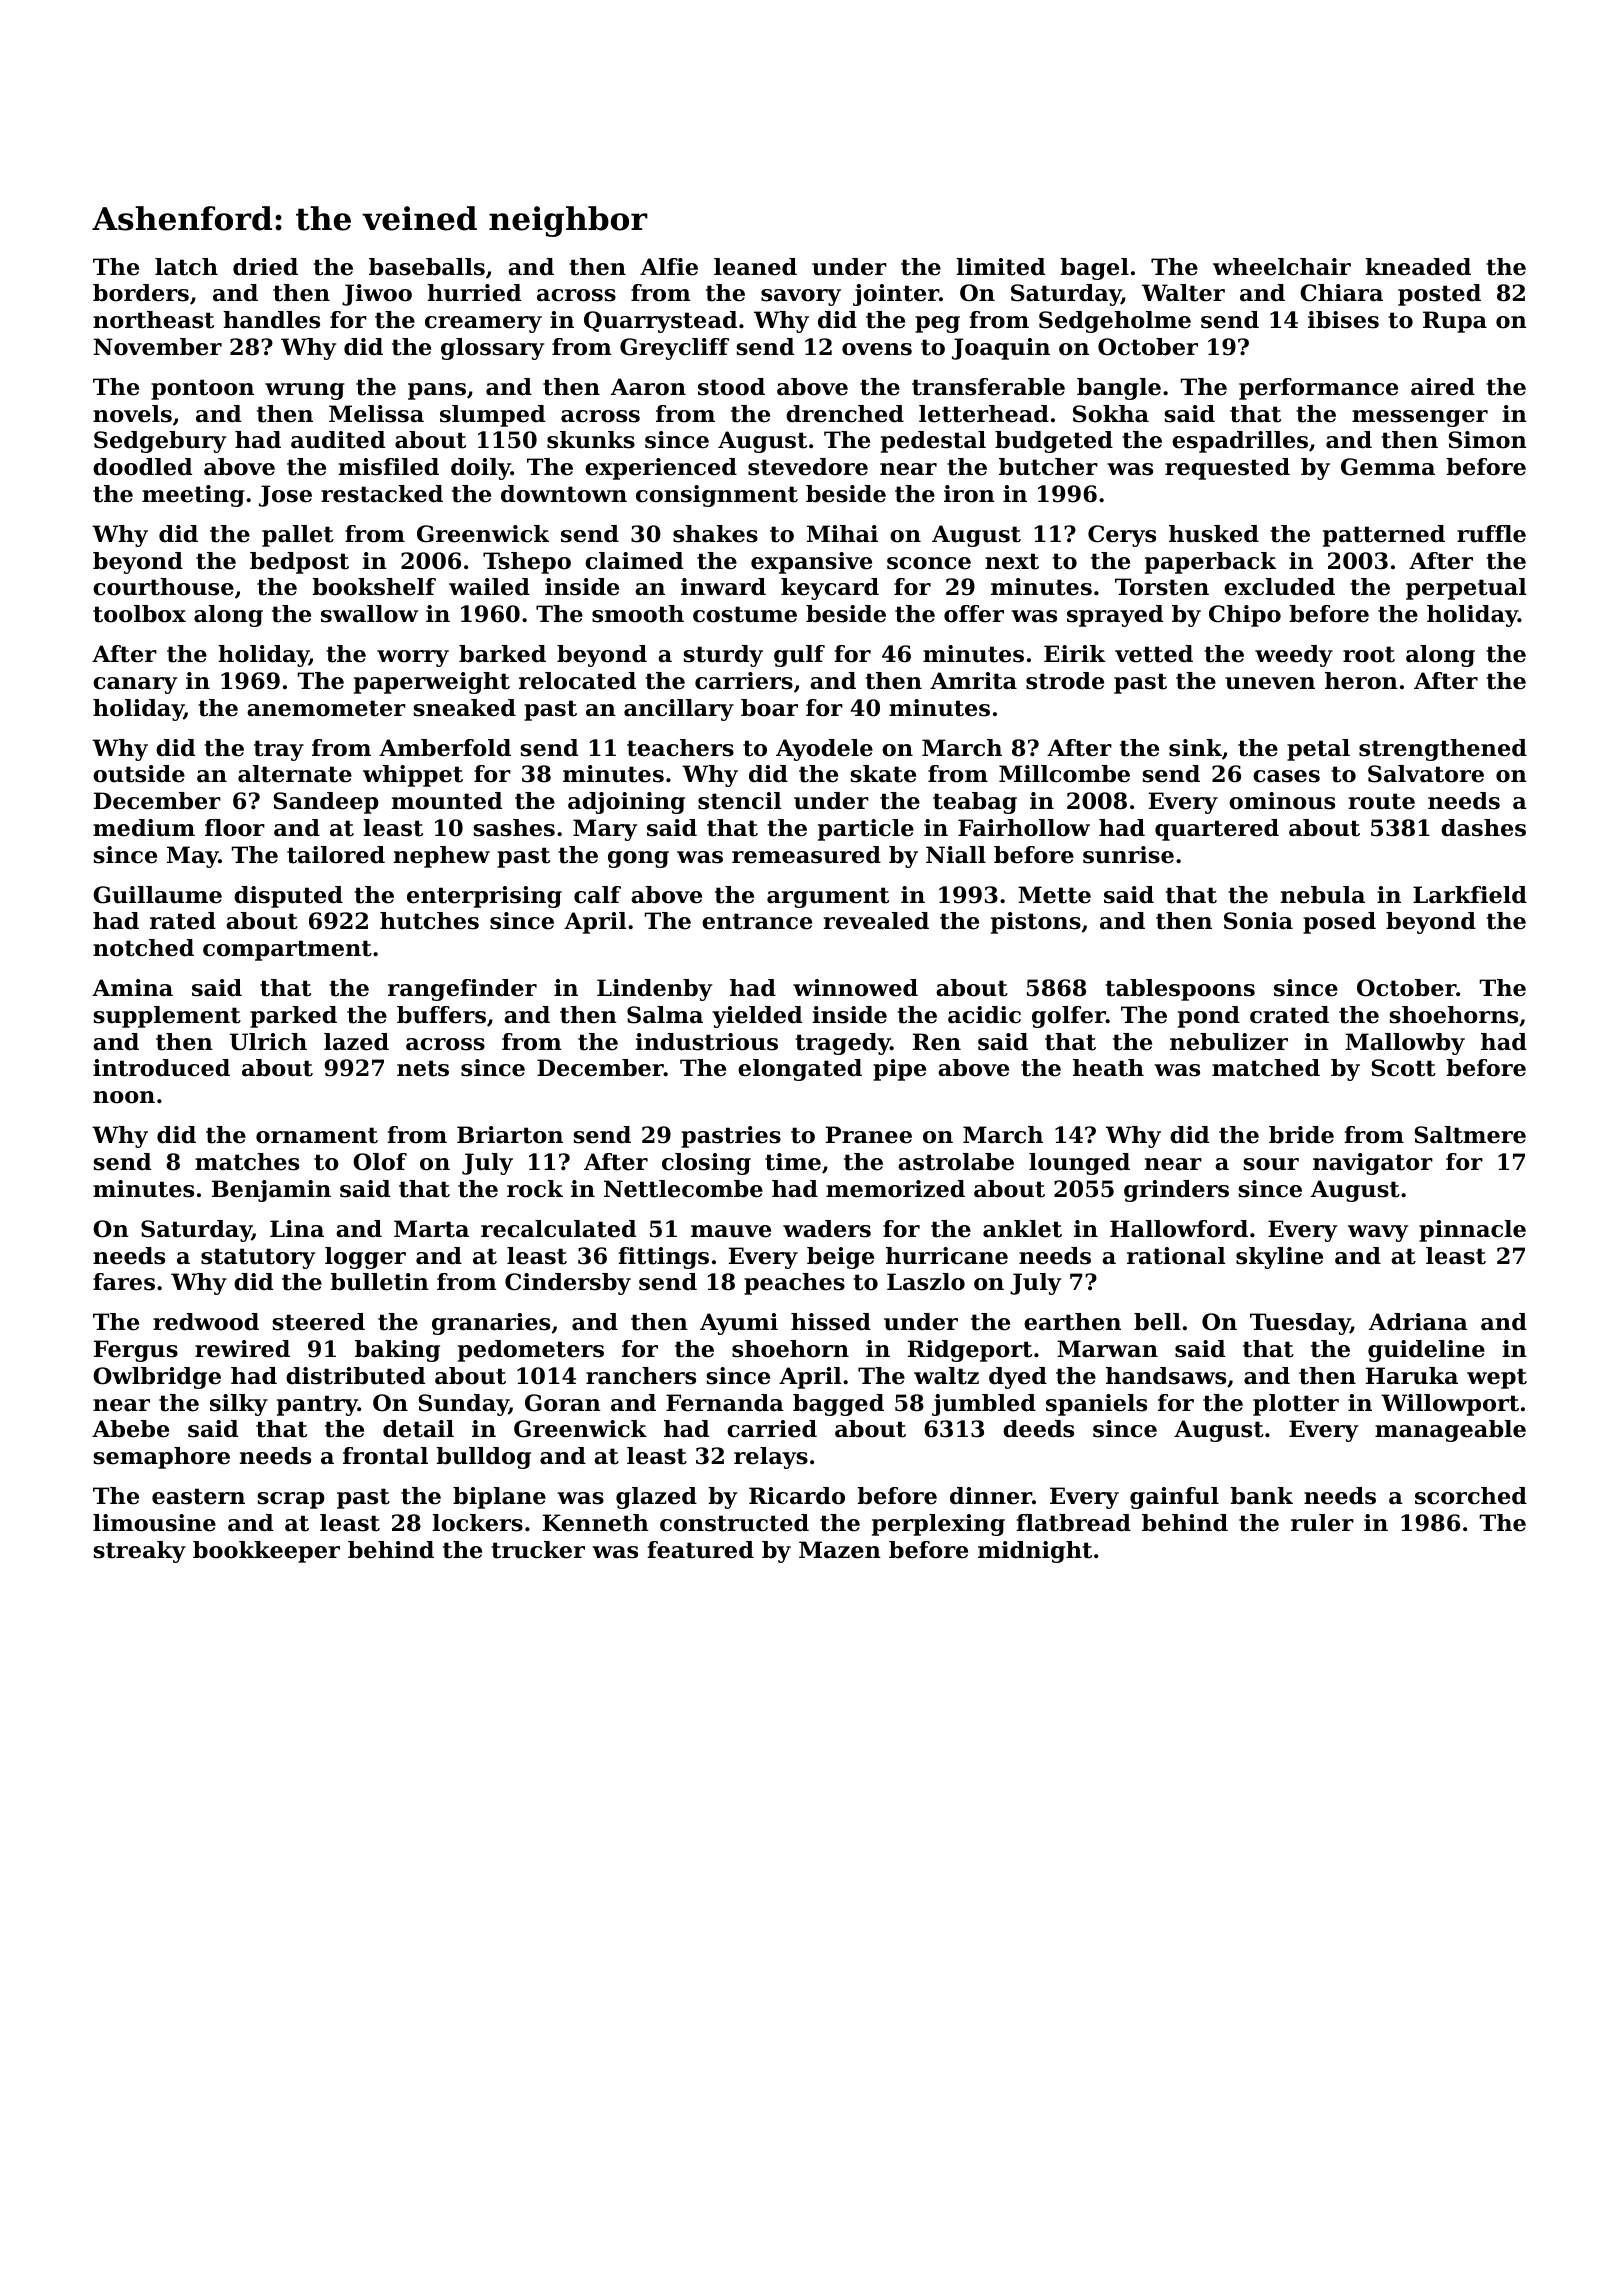 The image size is (1620, 2292). What do you see at coordinates (1035, 1552) in the image?
I see `midnight` at bounding box center [1035, 1552].
